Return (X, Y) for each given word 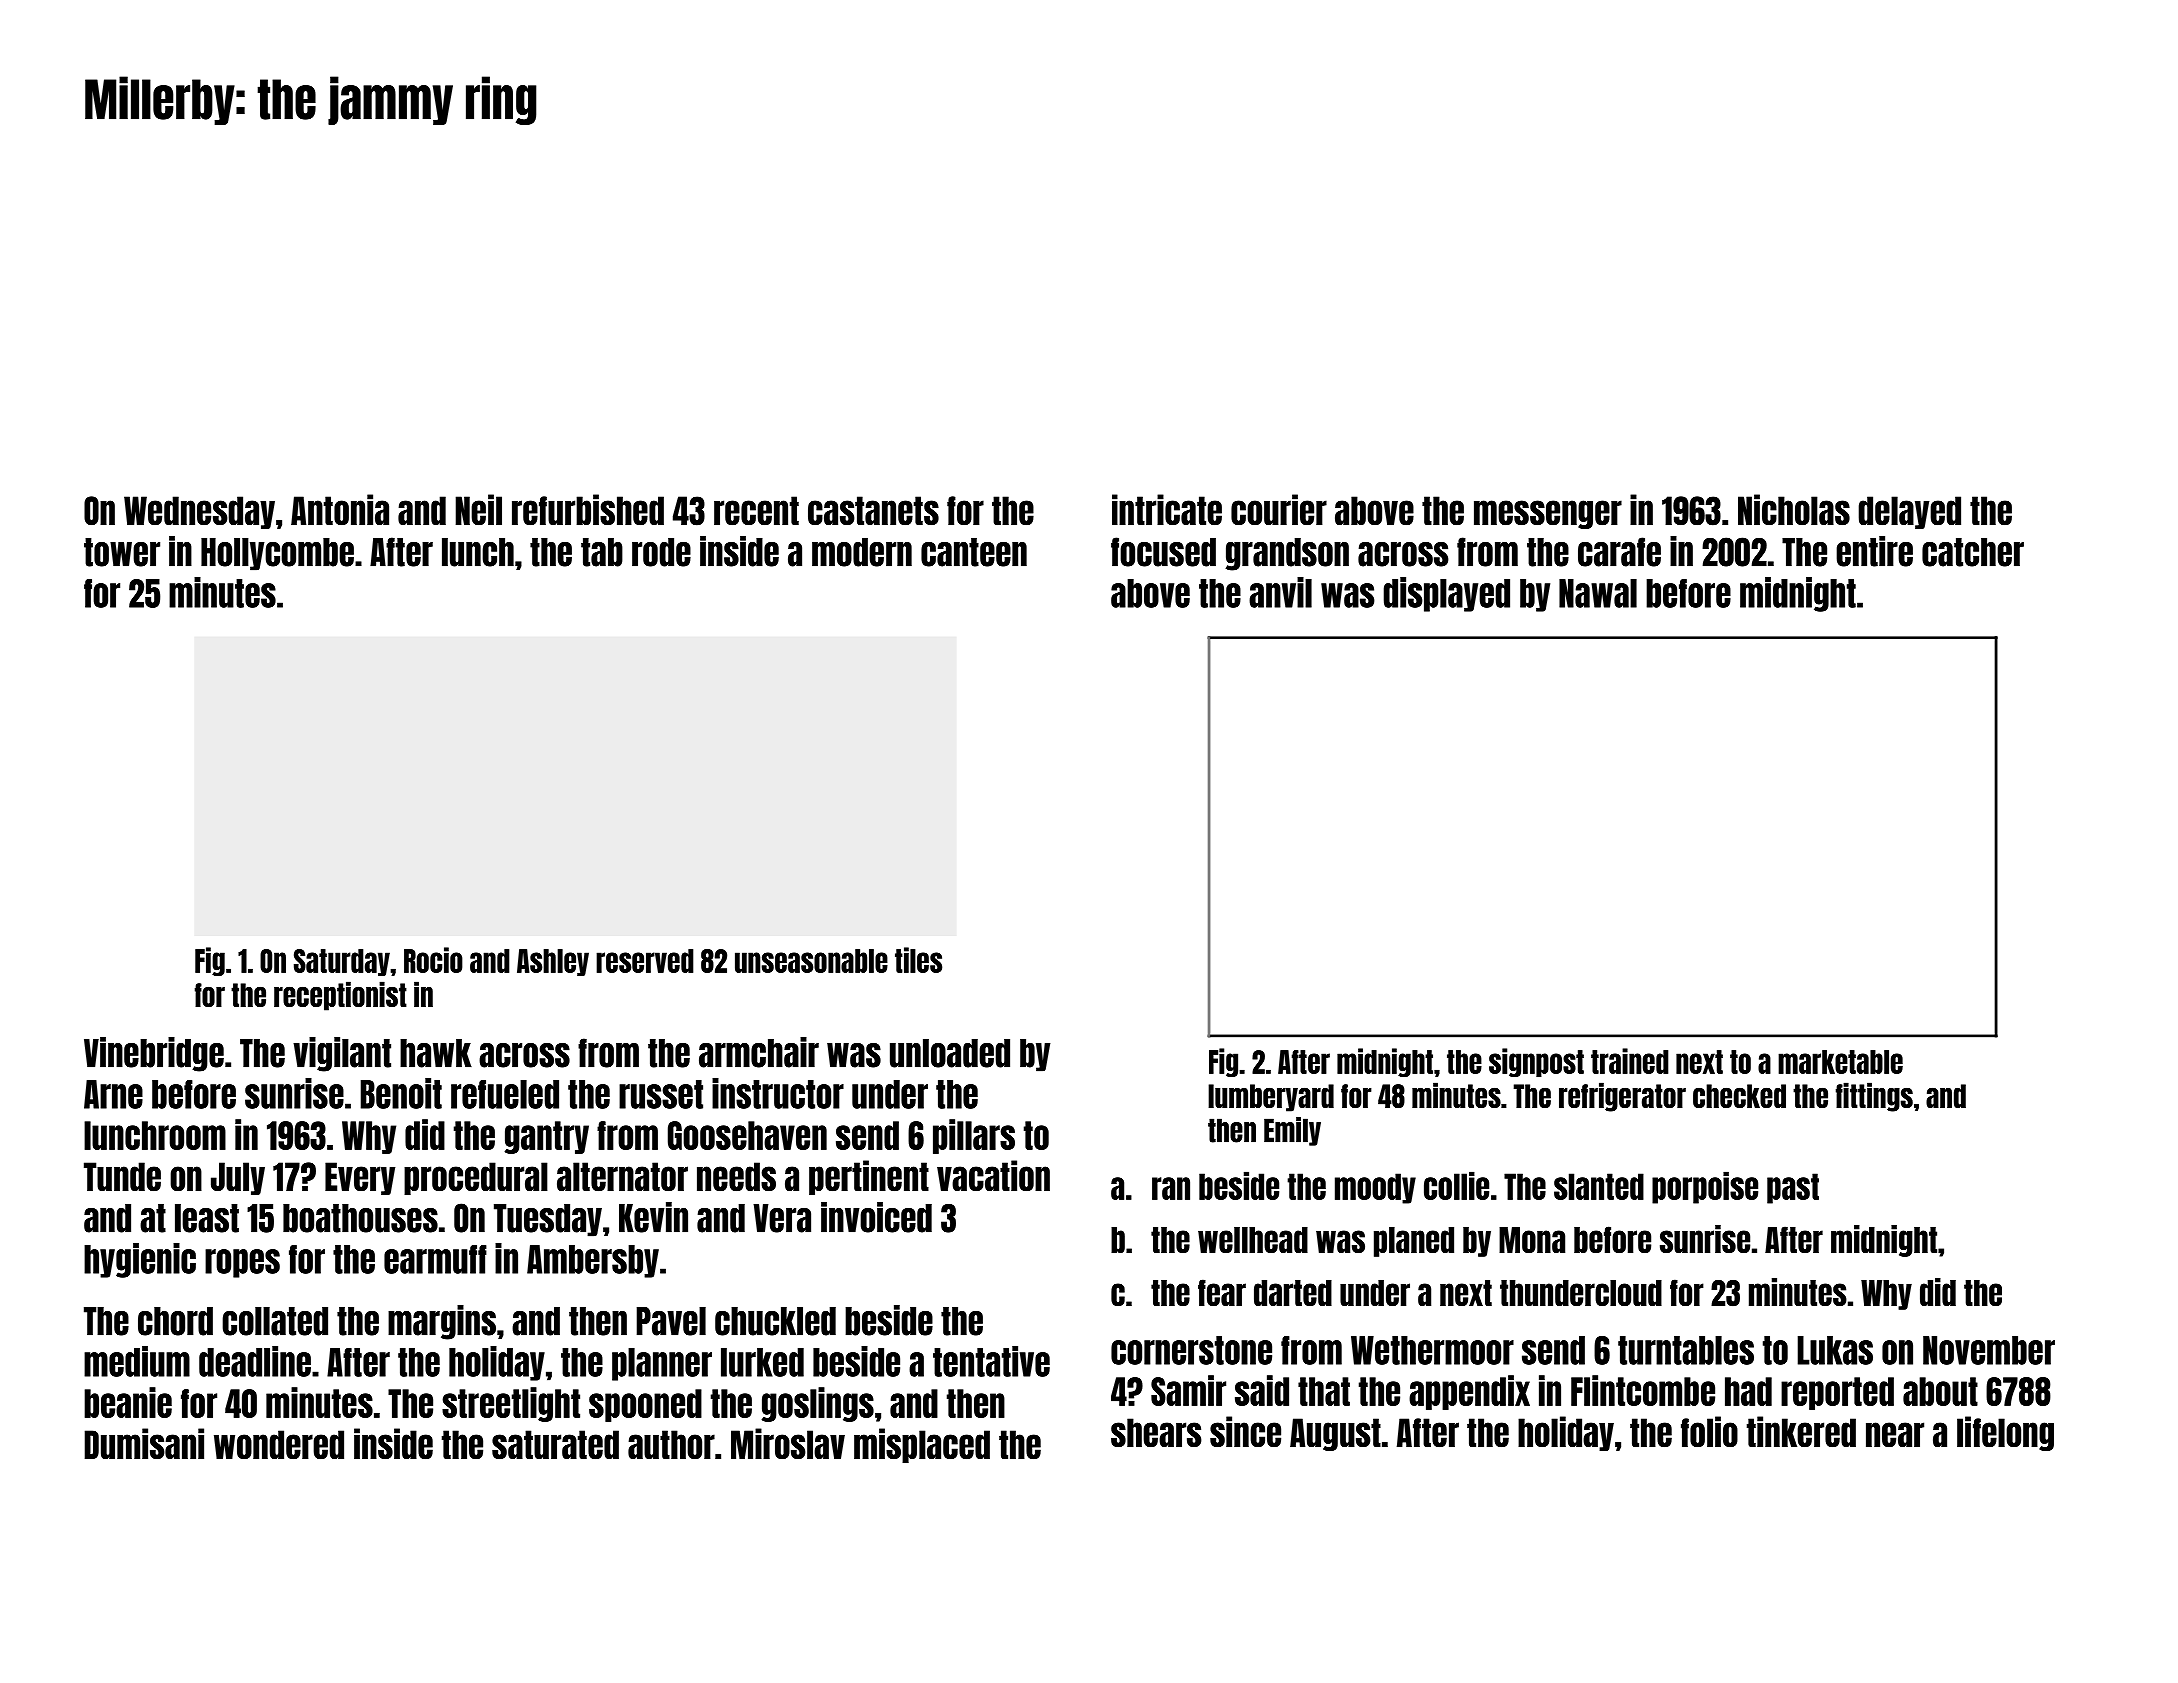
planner (662, 1364)
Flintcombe (1643, 1390)
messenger (1548, 514)
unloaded (950, 1053)
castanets (873, 511)
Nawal (1598, 593)
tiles (918, 960)
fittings (1874, 1097)
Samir (1188, 1390)
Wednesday (199, 512)
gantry (546, 1137)
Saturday (342, 962)
